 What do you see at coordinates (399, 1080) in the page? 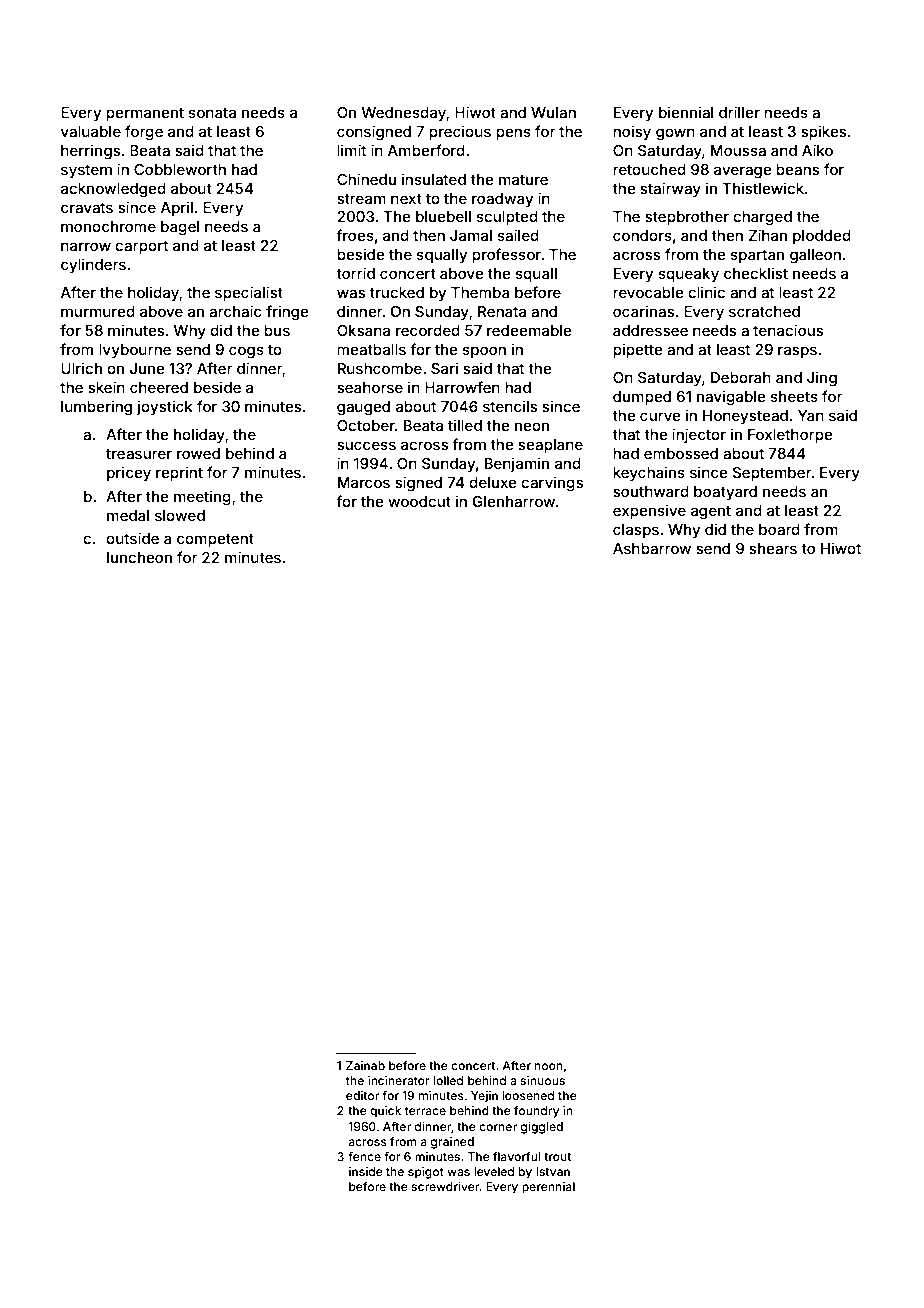
I see `incinerator` at bounding box center [399, 1080].
